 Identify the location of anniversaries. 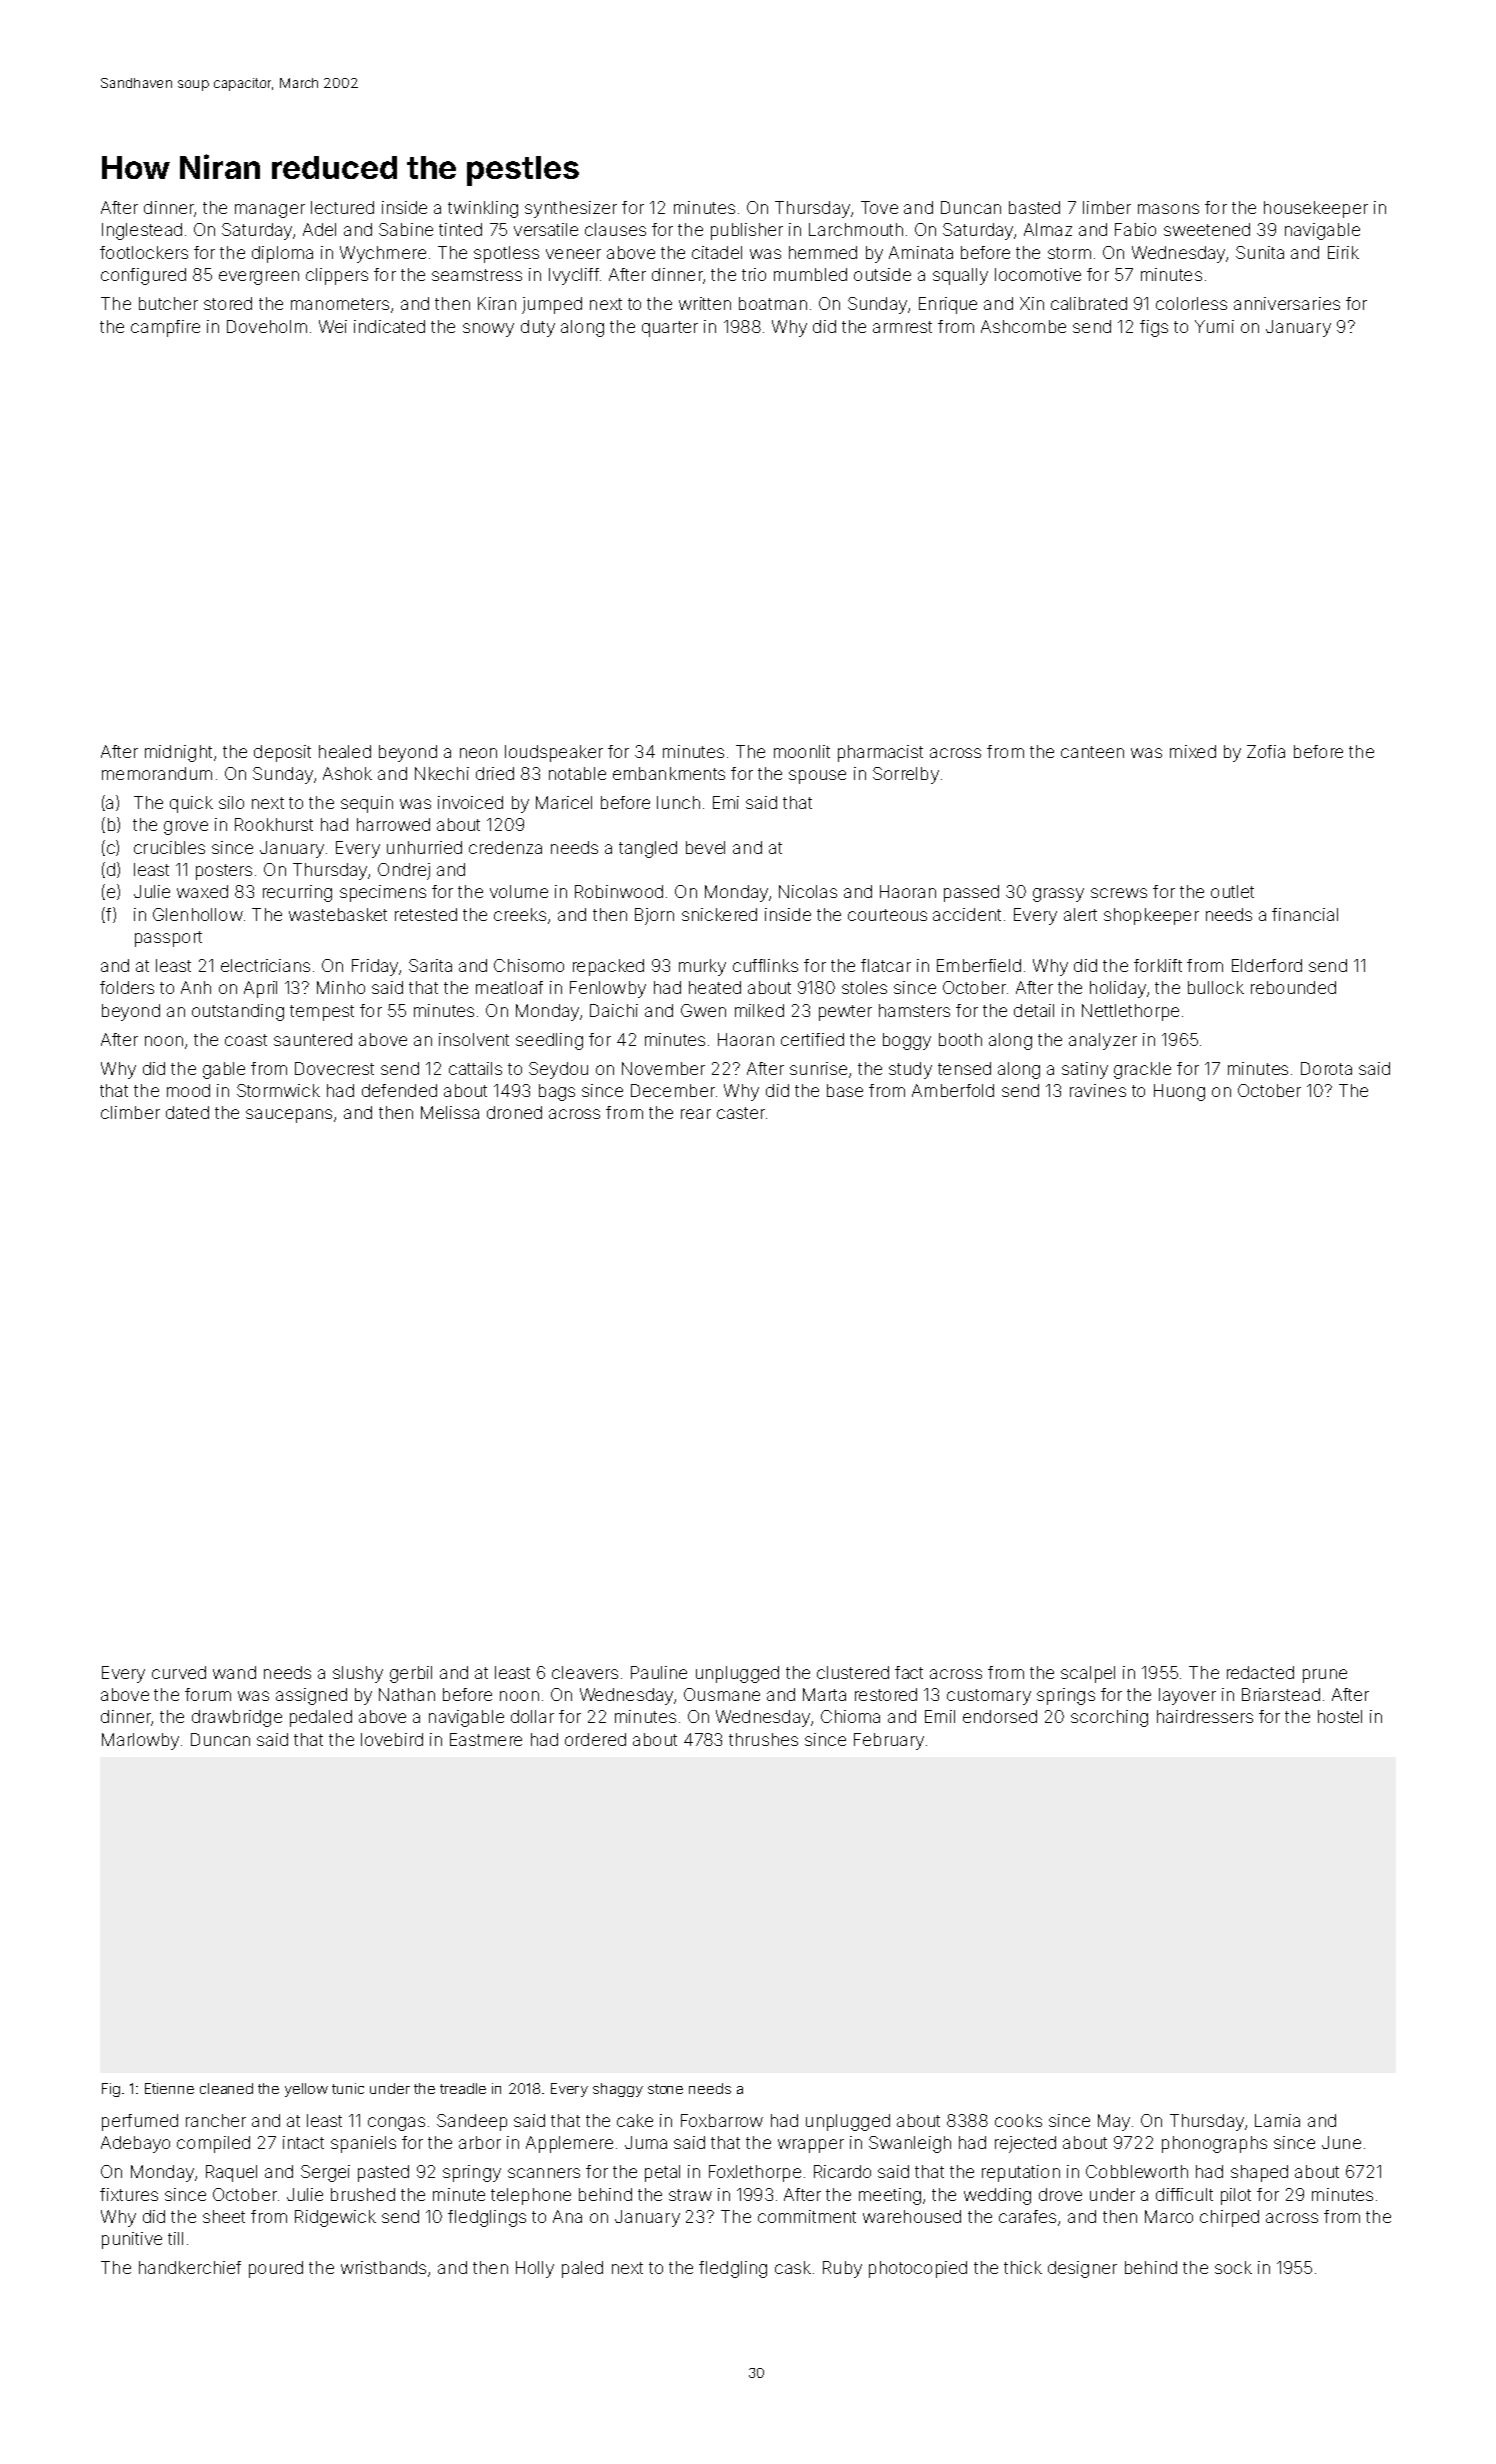
(1287, 303).
